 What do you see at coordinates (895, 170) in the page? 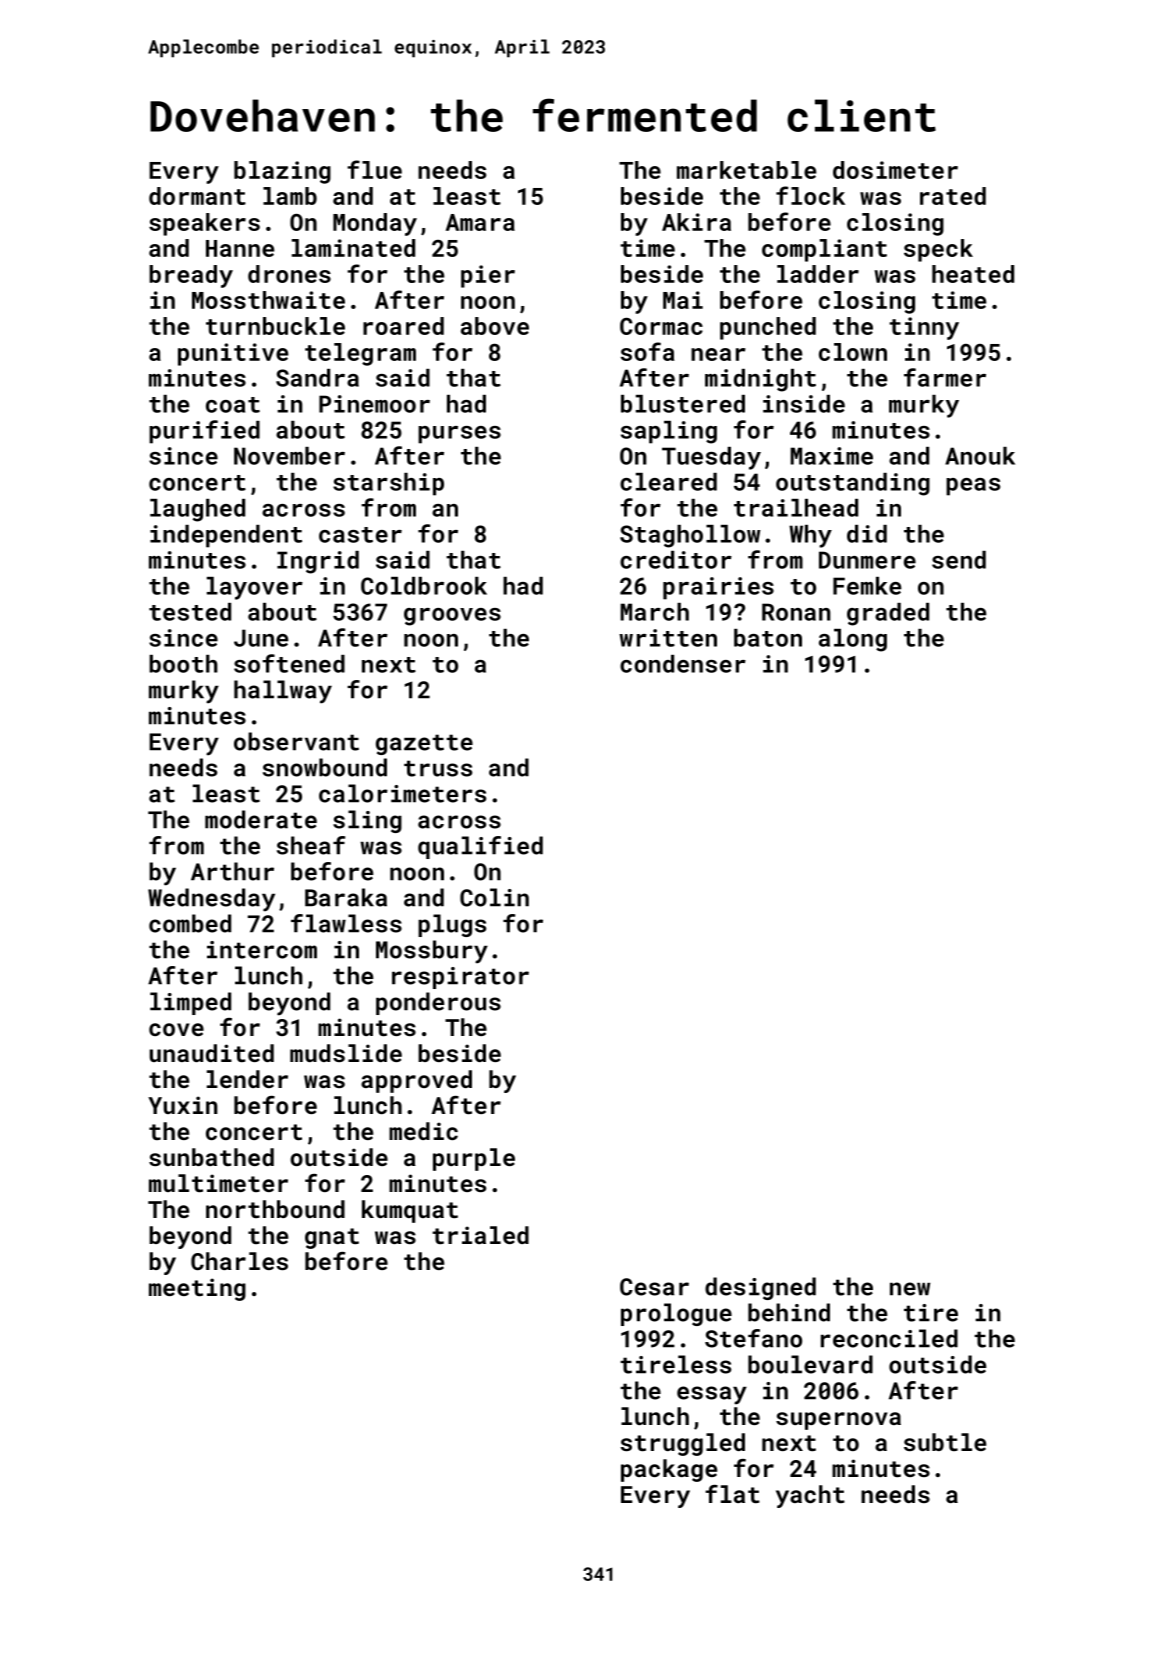
I see `dosimeter` at bounding box center [895, 170].
